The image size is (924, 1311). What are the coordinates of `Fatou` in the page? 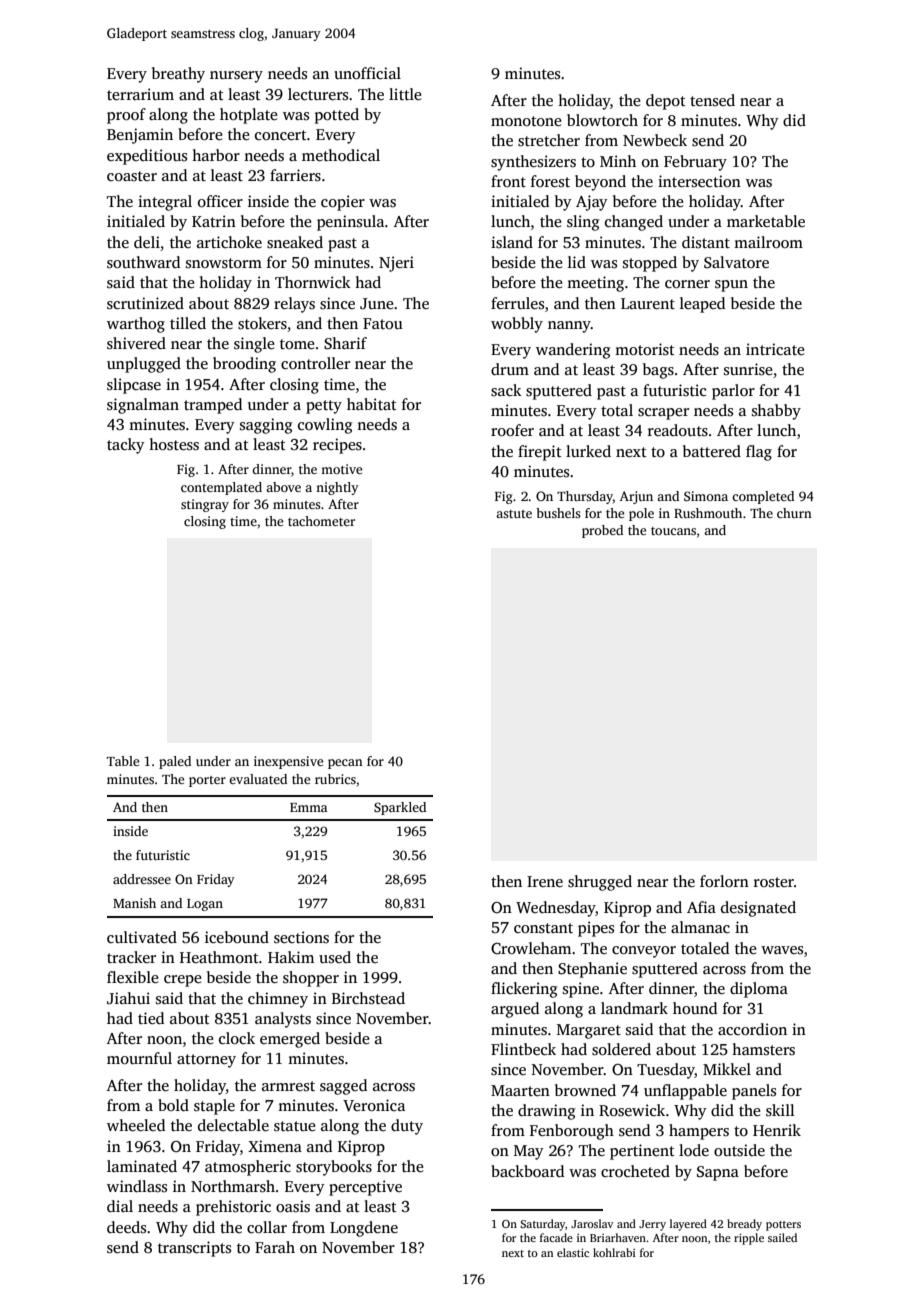 It's located at (383, 323).
